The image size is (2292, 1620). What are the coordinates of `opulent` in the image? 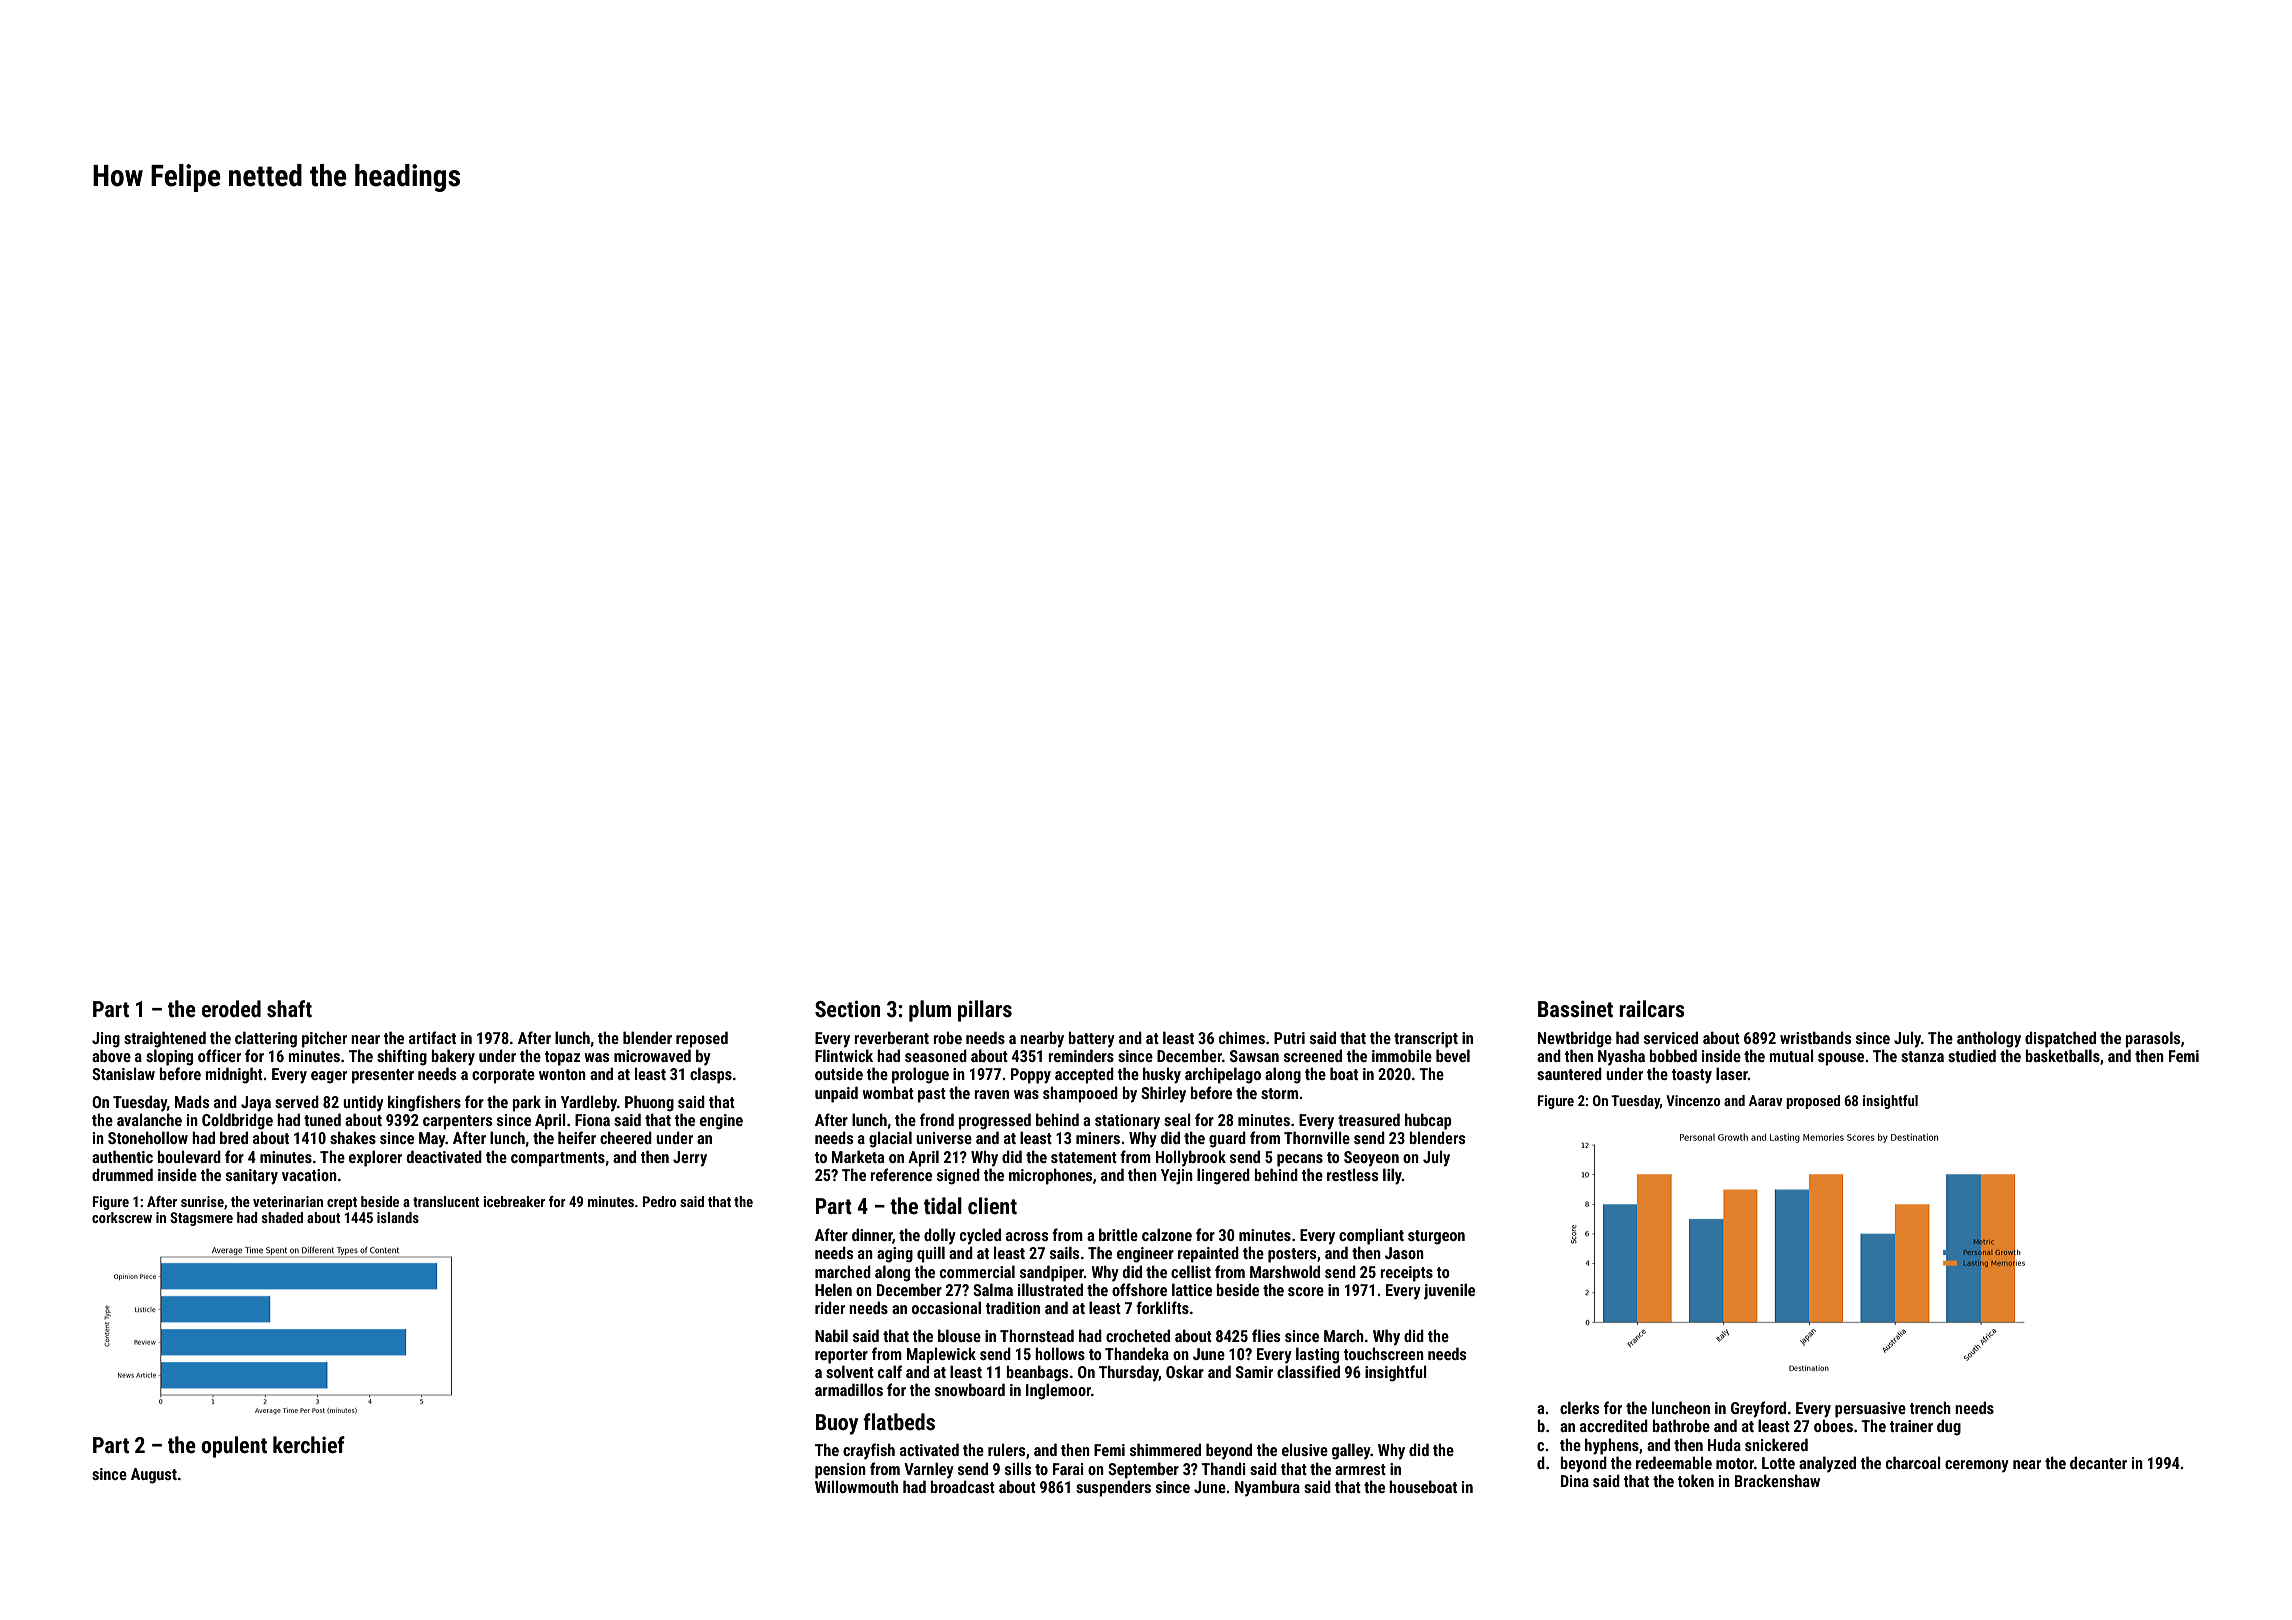 It's located at (234, 1447).
